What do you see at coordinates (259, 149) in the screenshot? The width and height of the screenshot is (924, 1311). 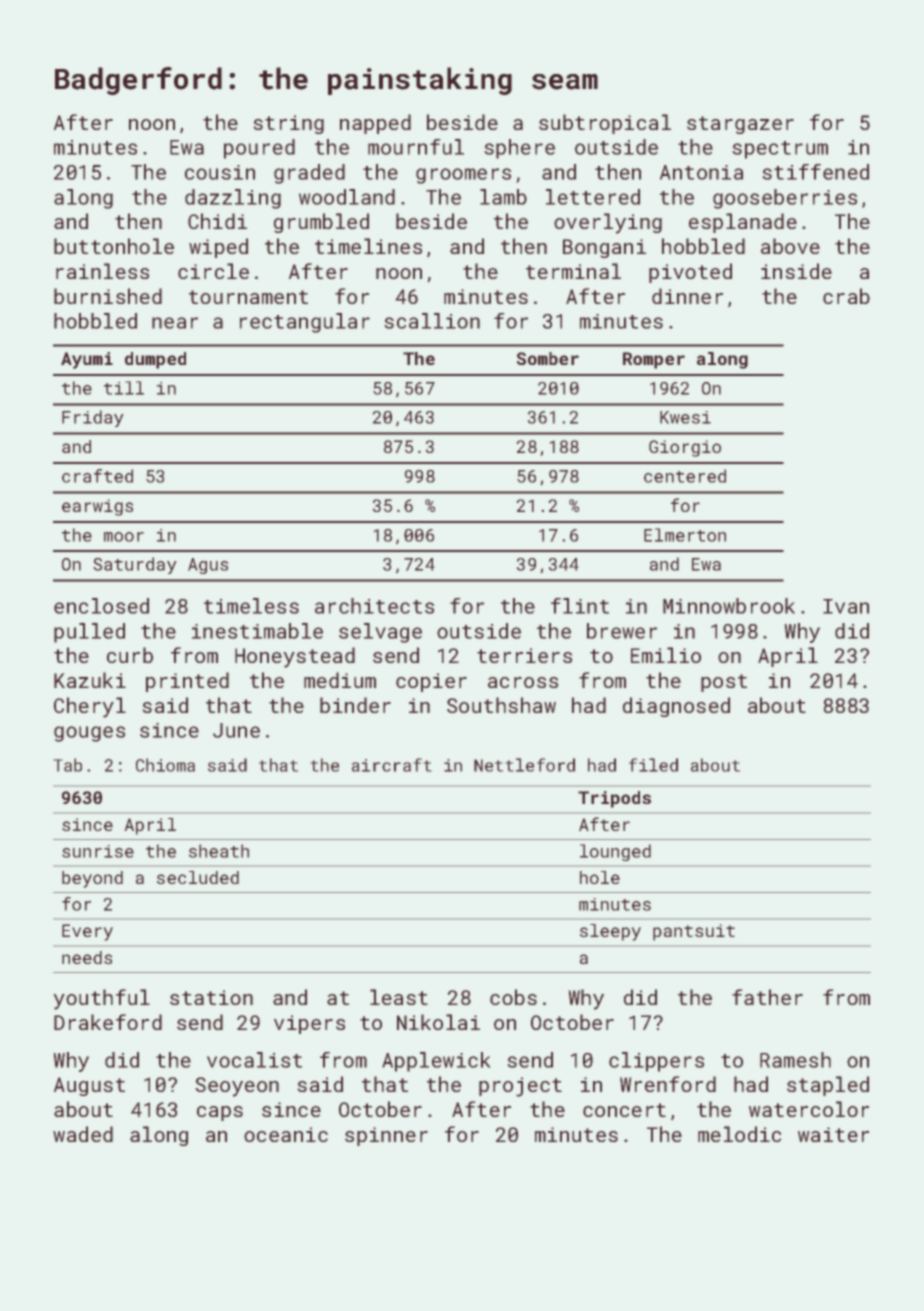 I see `poured` at bounding box center [259, 149].
